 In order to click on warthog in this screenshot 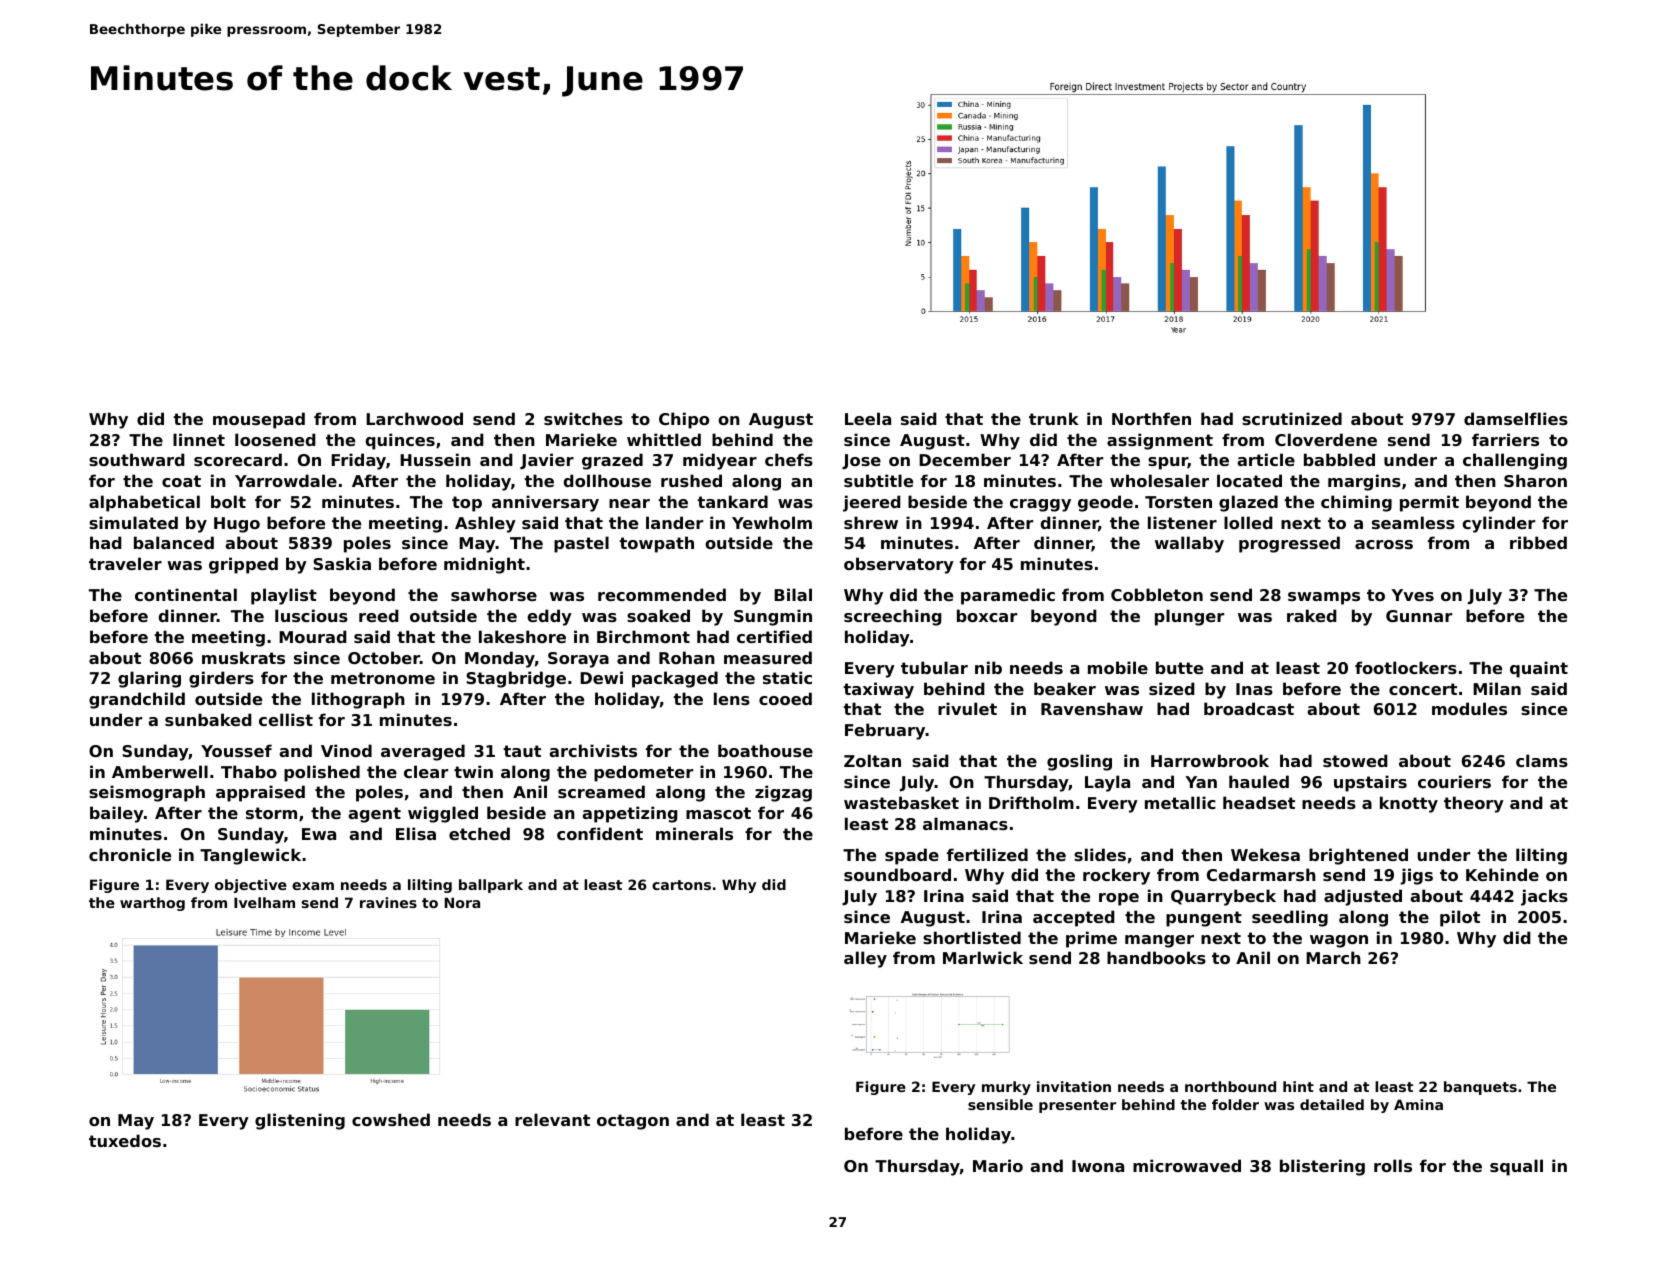, I will do `click(152, 904)`.
